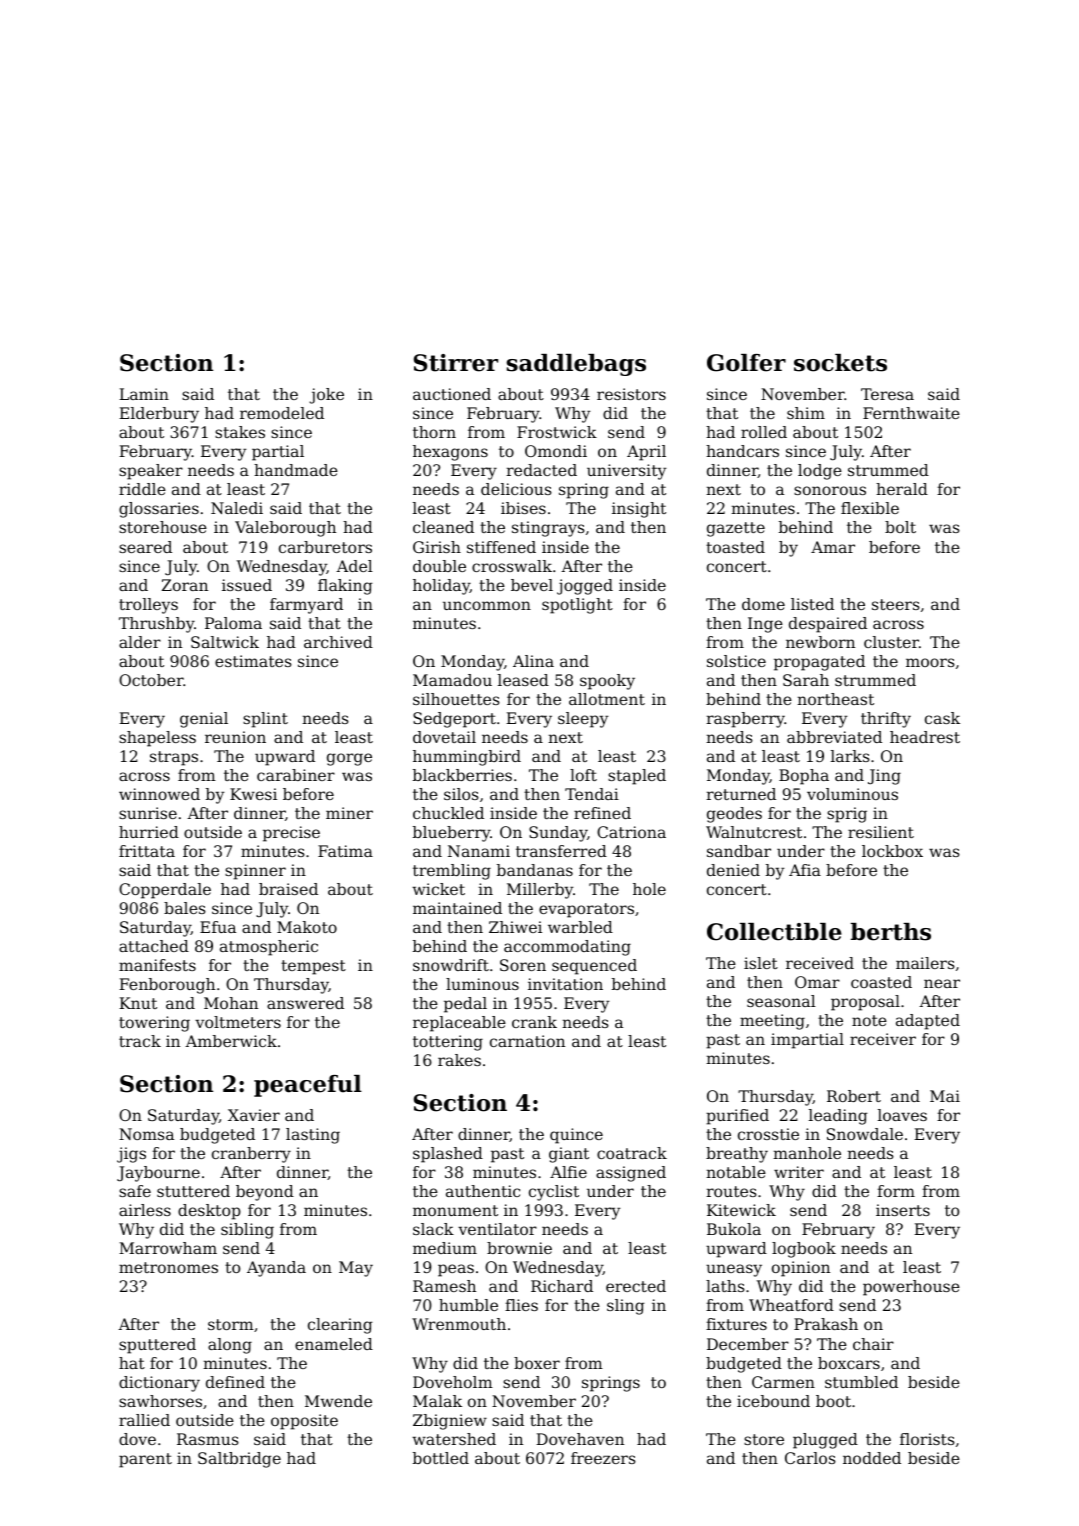  What do you see at coordinates (157, 965) in the document?
I see `manifests` at bounding box center [157, 965].
